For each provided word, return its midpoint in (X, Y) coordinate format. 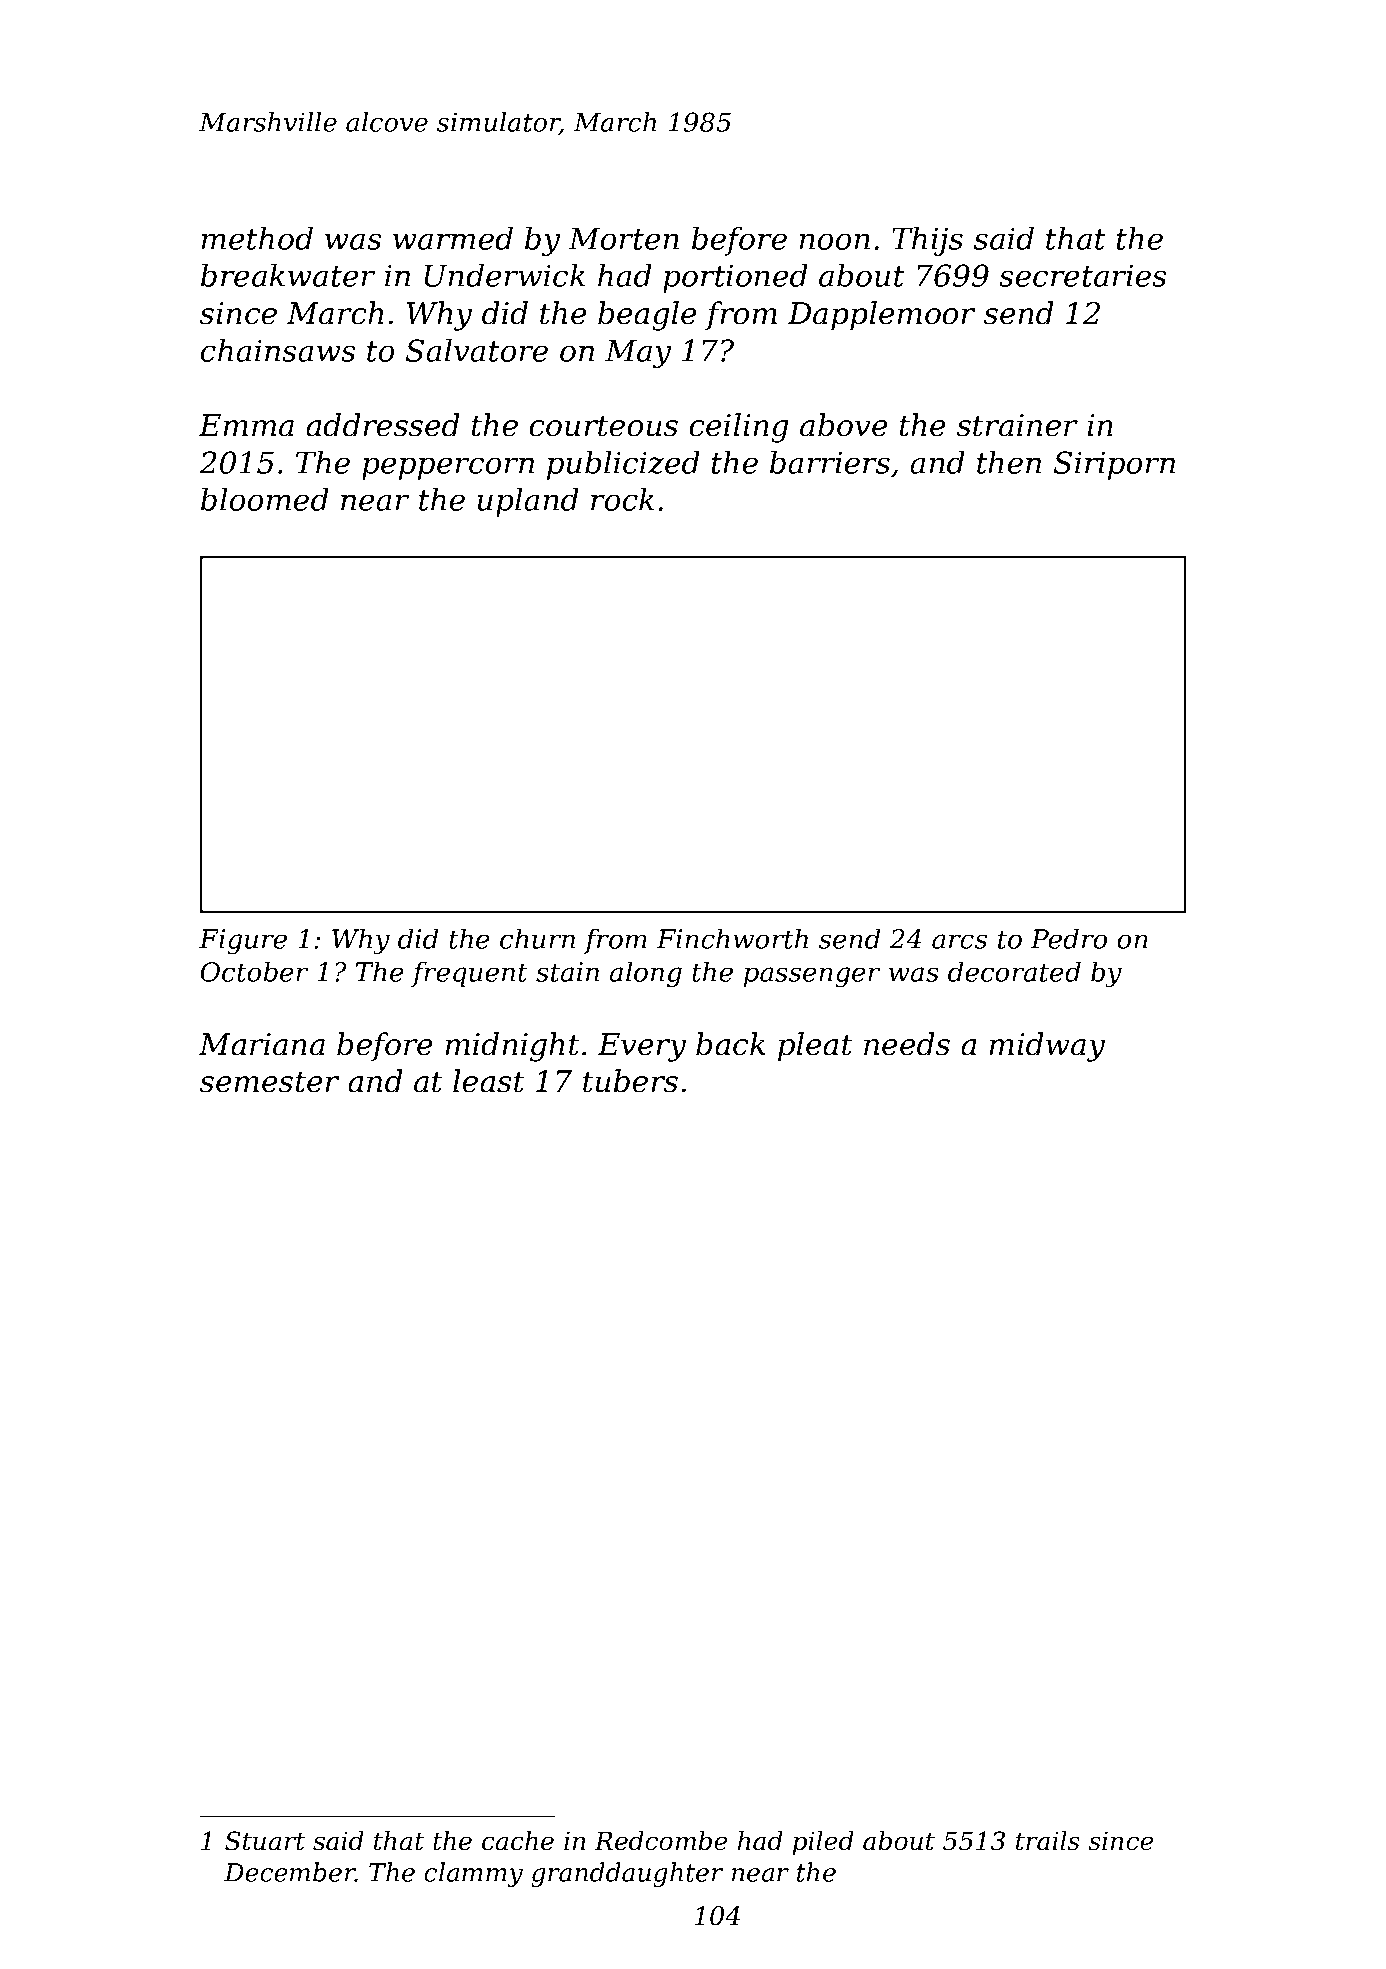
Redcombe (660, 1841)
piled (823, 1843)
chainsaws (278, 350)
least (489, 1081)
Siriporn (1114, 465)
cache (518, 1841)
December (290, 1872)
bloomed (265, 499)
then (1009, 462)
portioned (735, 278)
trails (1048, 1841)
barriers (830, 462)
